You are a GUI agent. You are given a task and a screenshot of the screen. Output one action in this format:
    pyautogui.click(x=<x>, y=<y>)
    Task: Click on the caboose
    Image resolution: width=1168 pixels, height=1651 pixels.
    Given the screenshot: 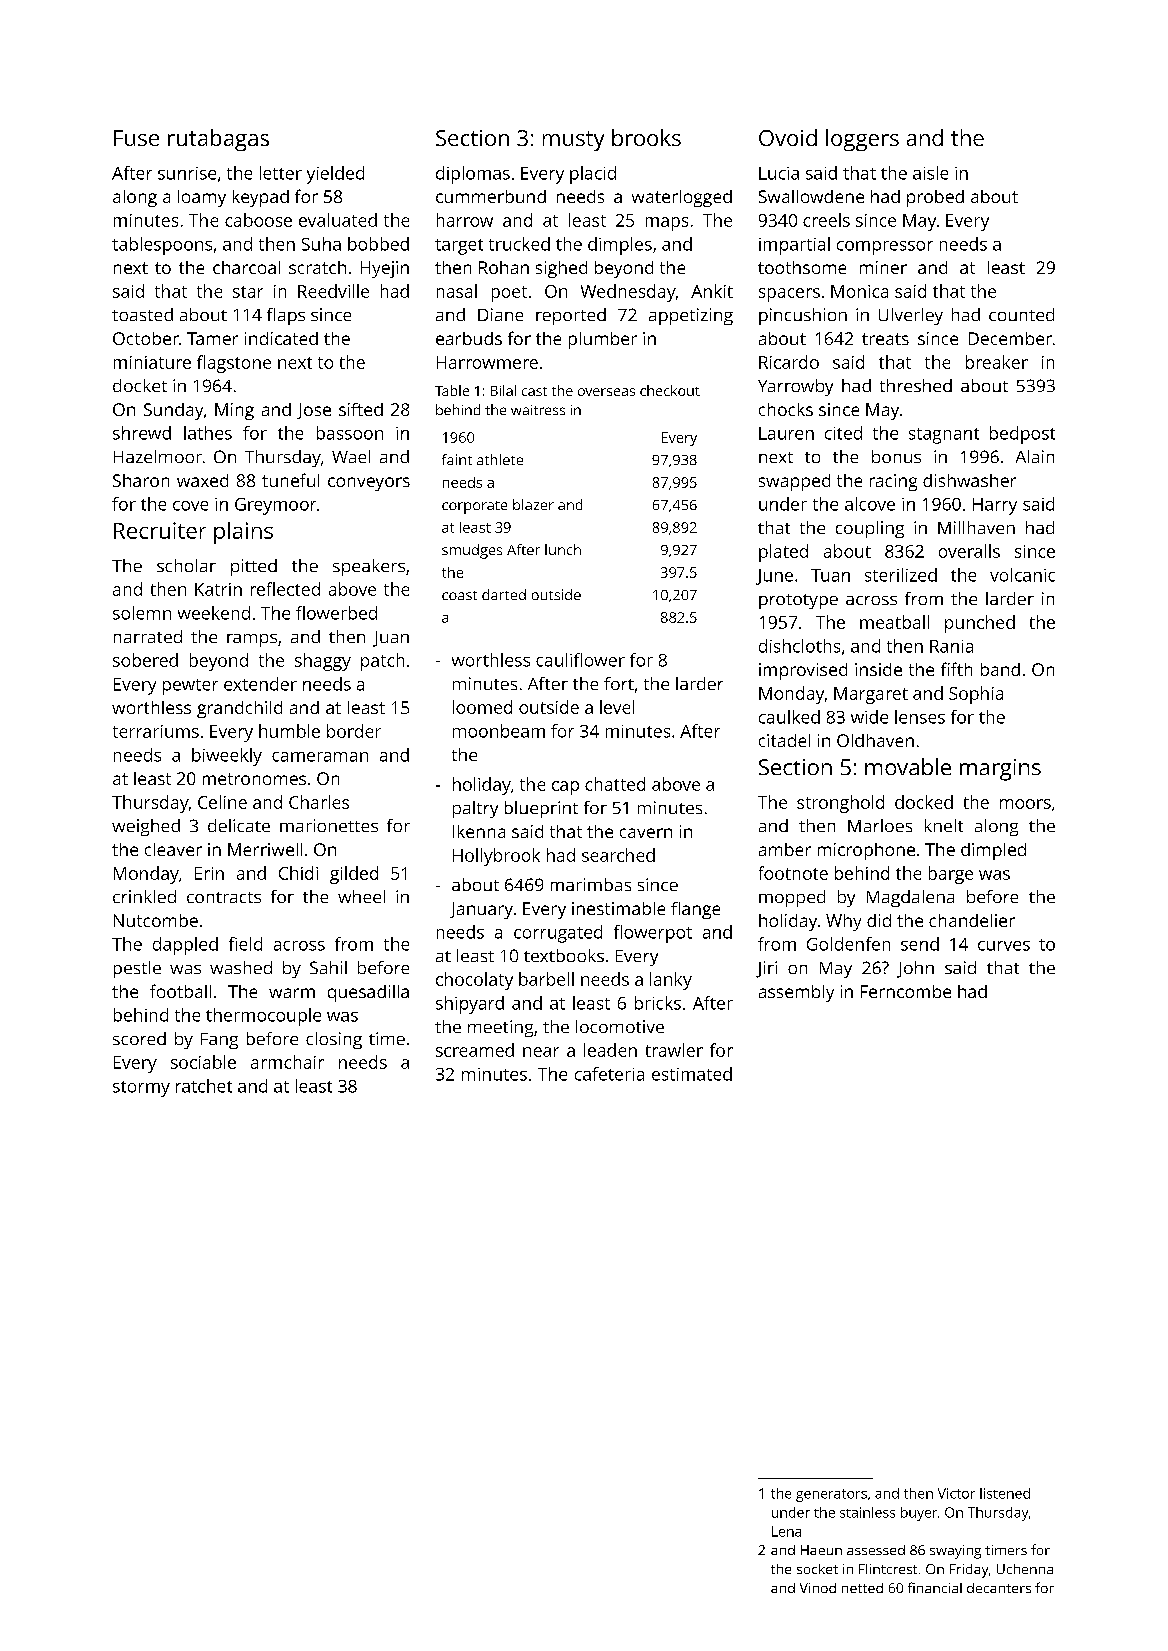 What is the action you would take?
    pyautogui.click(x=258, y=220)
